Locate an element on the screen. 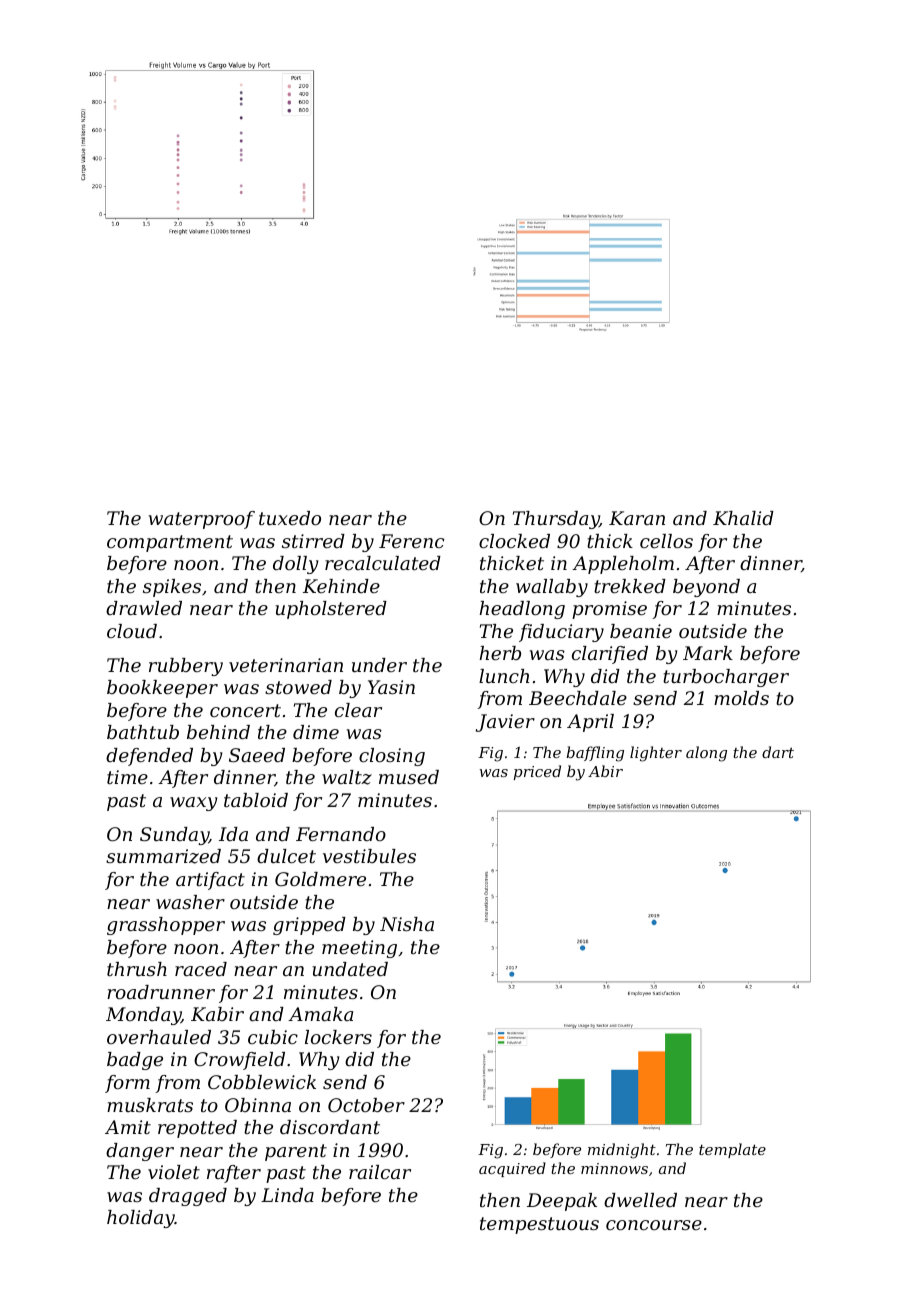 This screenshot has width=924, height=1308. lockers is located at coordinates (338, 1037).
